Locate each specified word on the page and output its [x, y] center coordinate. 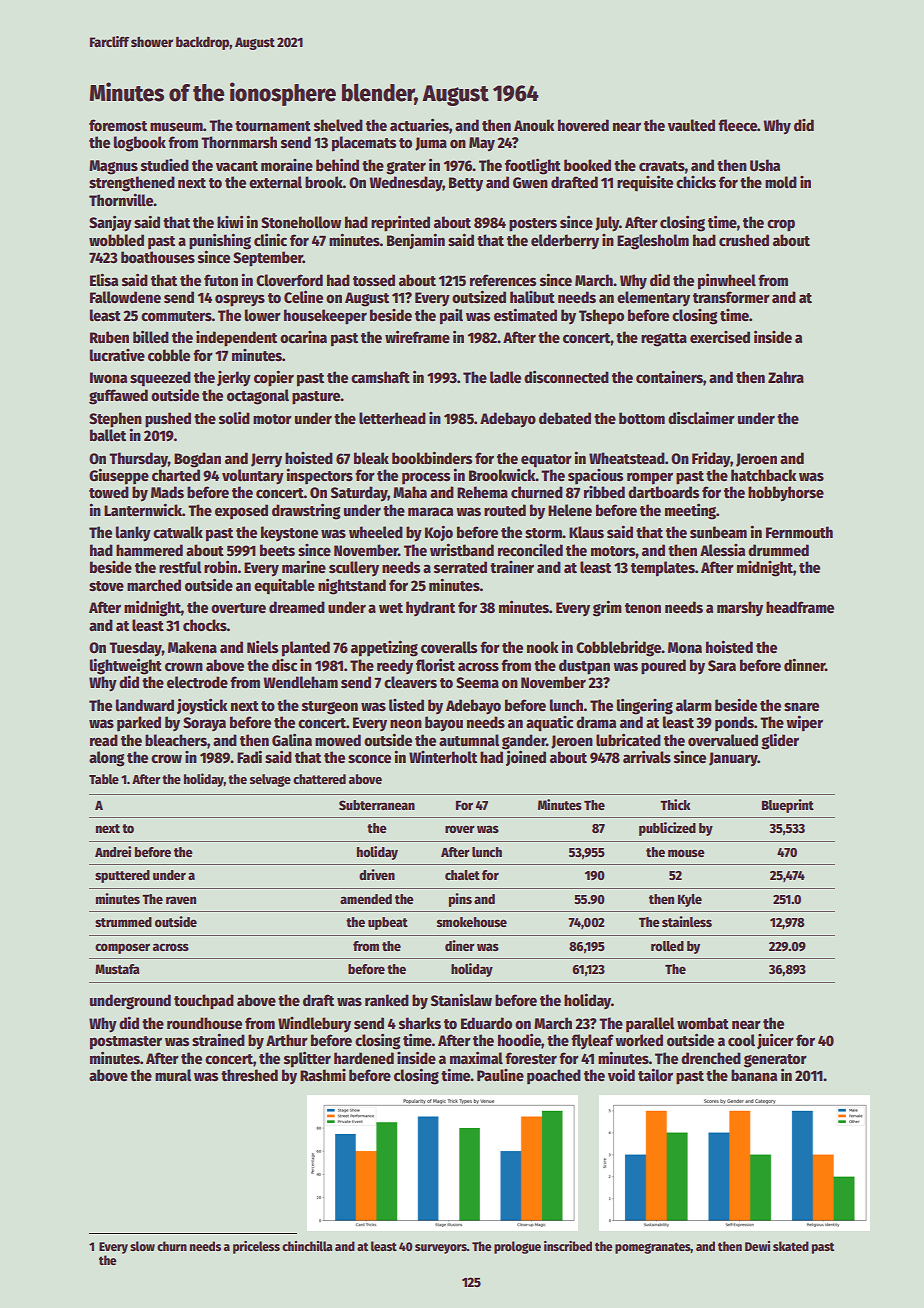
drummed [778, 550]
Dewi [757, 1246]
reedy [395, 666]
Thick [675, 804]
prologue [517, 1247]
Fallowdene [125, 297]
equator [546, 461]
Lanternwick [143, 509]
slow [142, 1246]
